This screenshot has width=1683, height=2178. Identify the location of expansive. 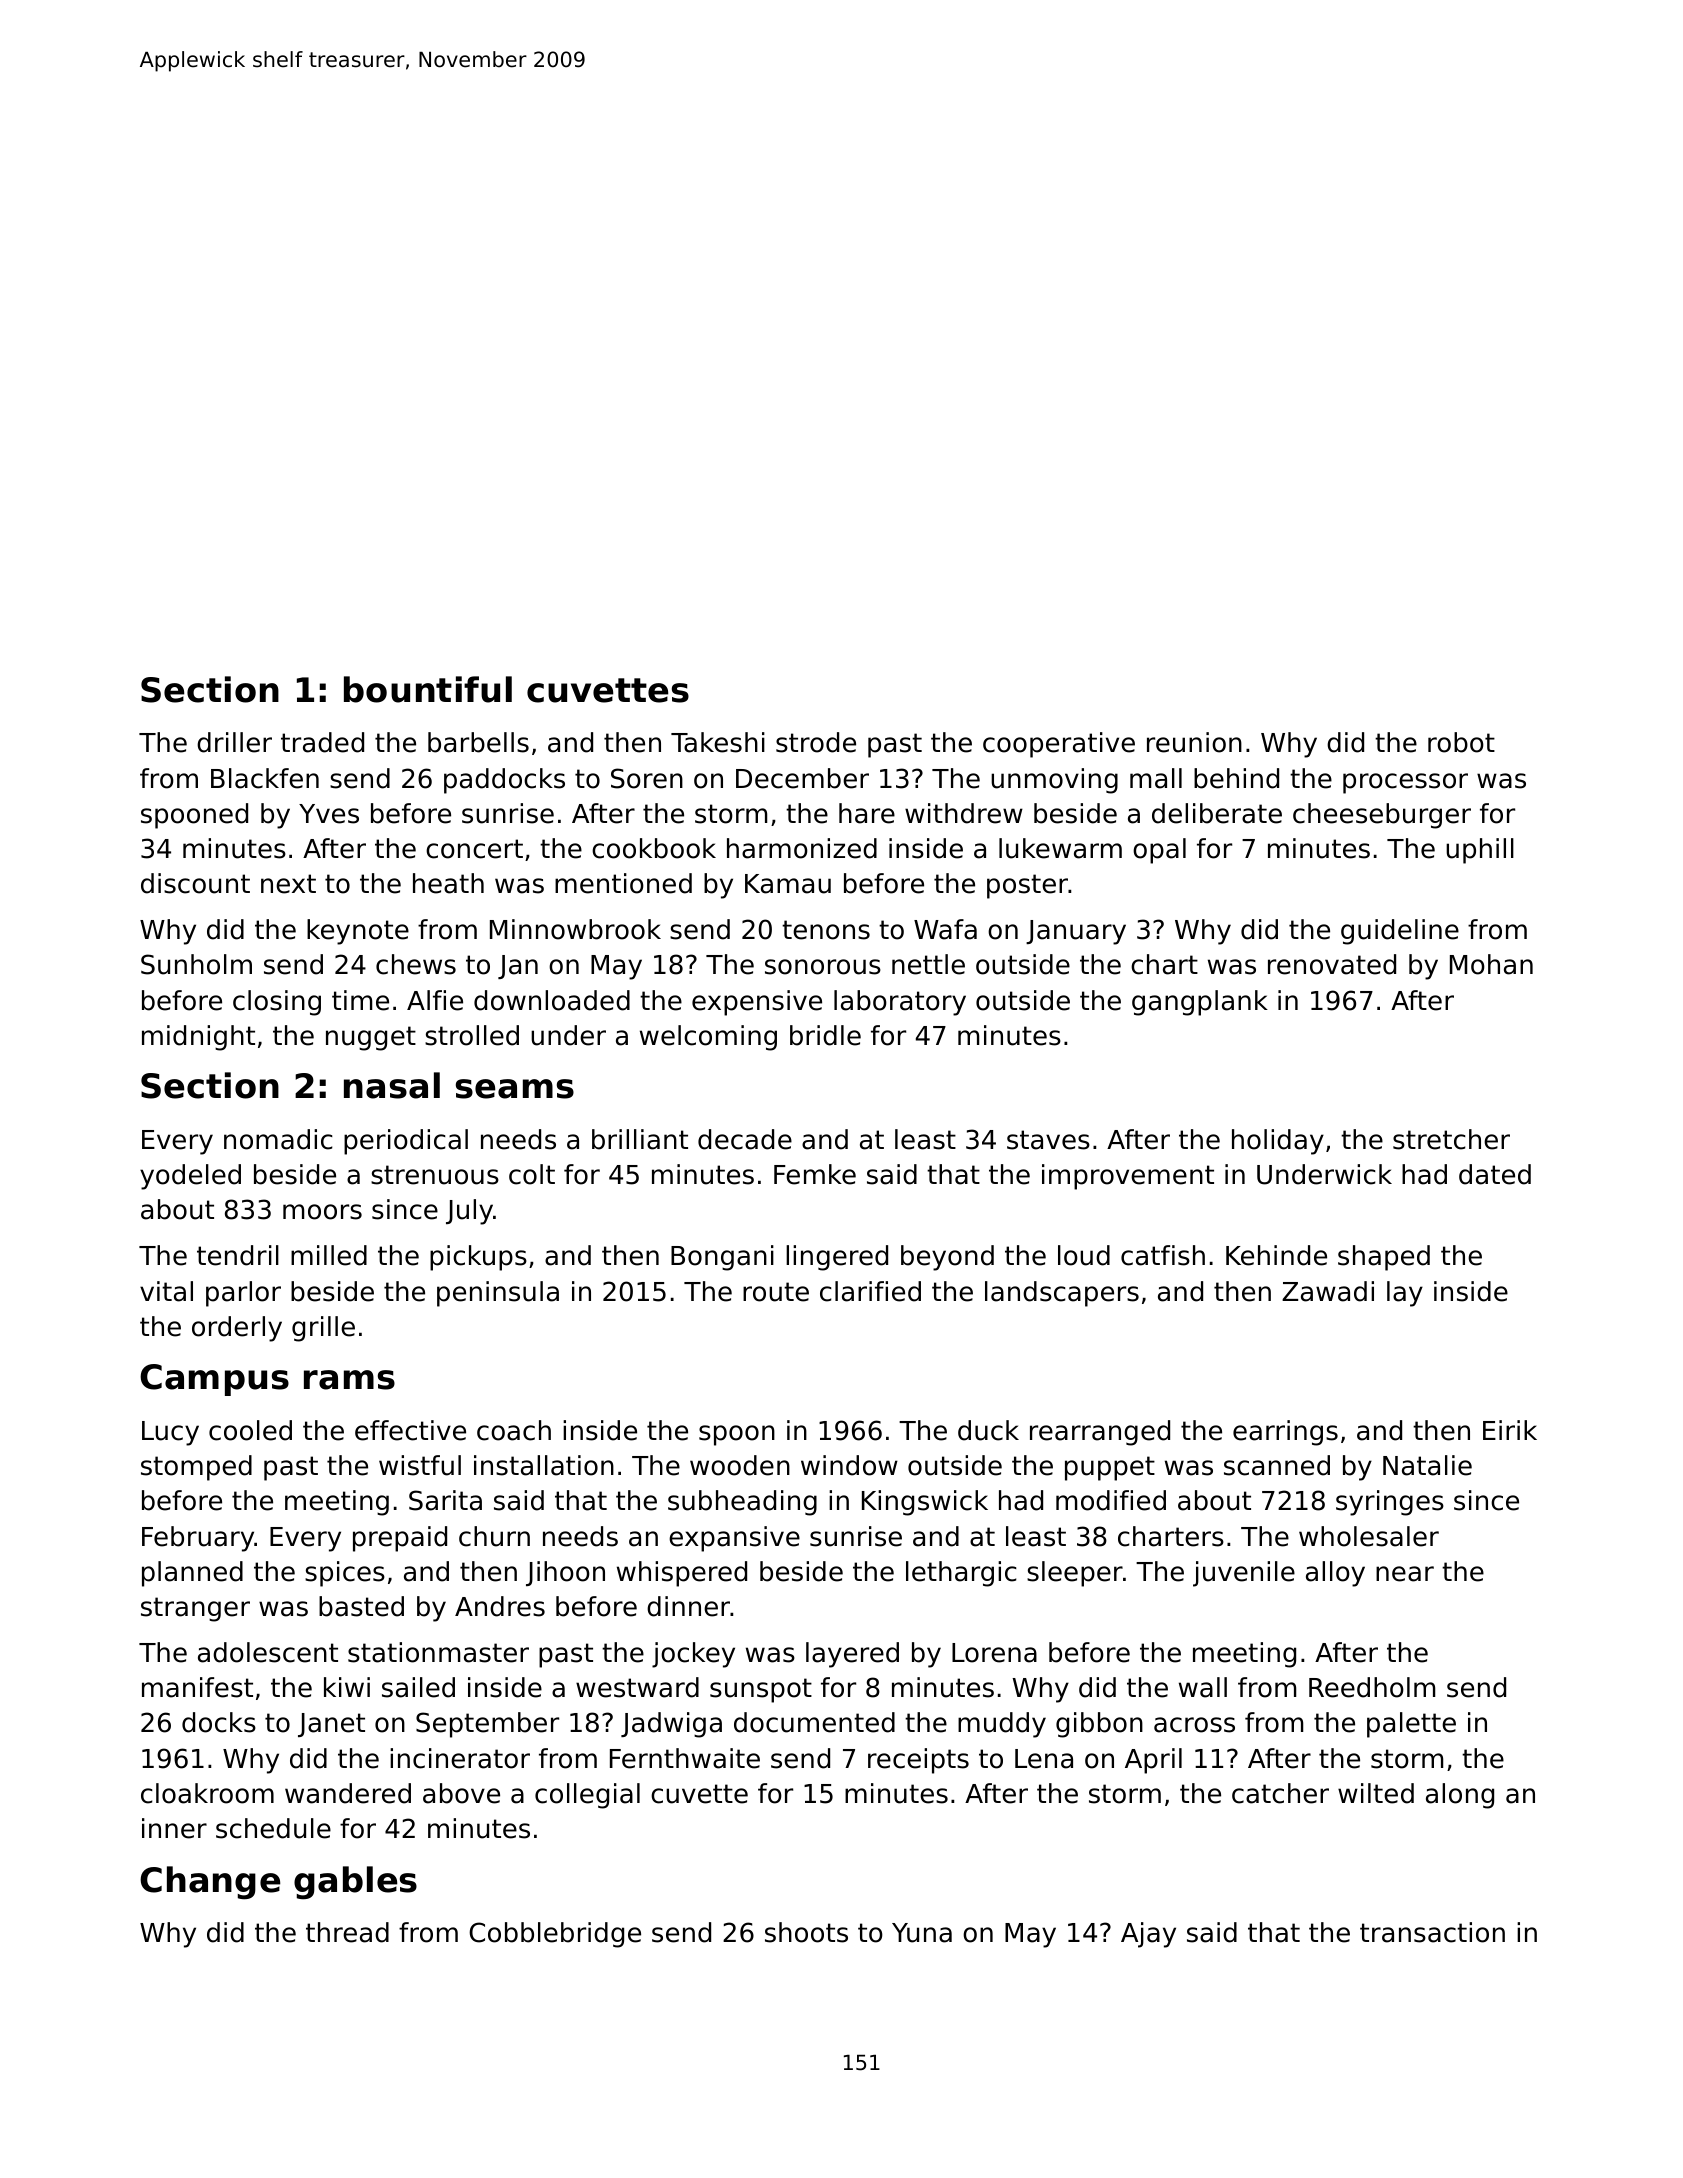
(734, 1539).
